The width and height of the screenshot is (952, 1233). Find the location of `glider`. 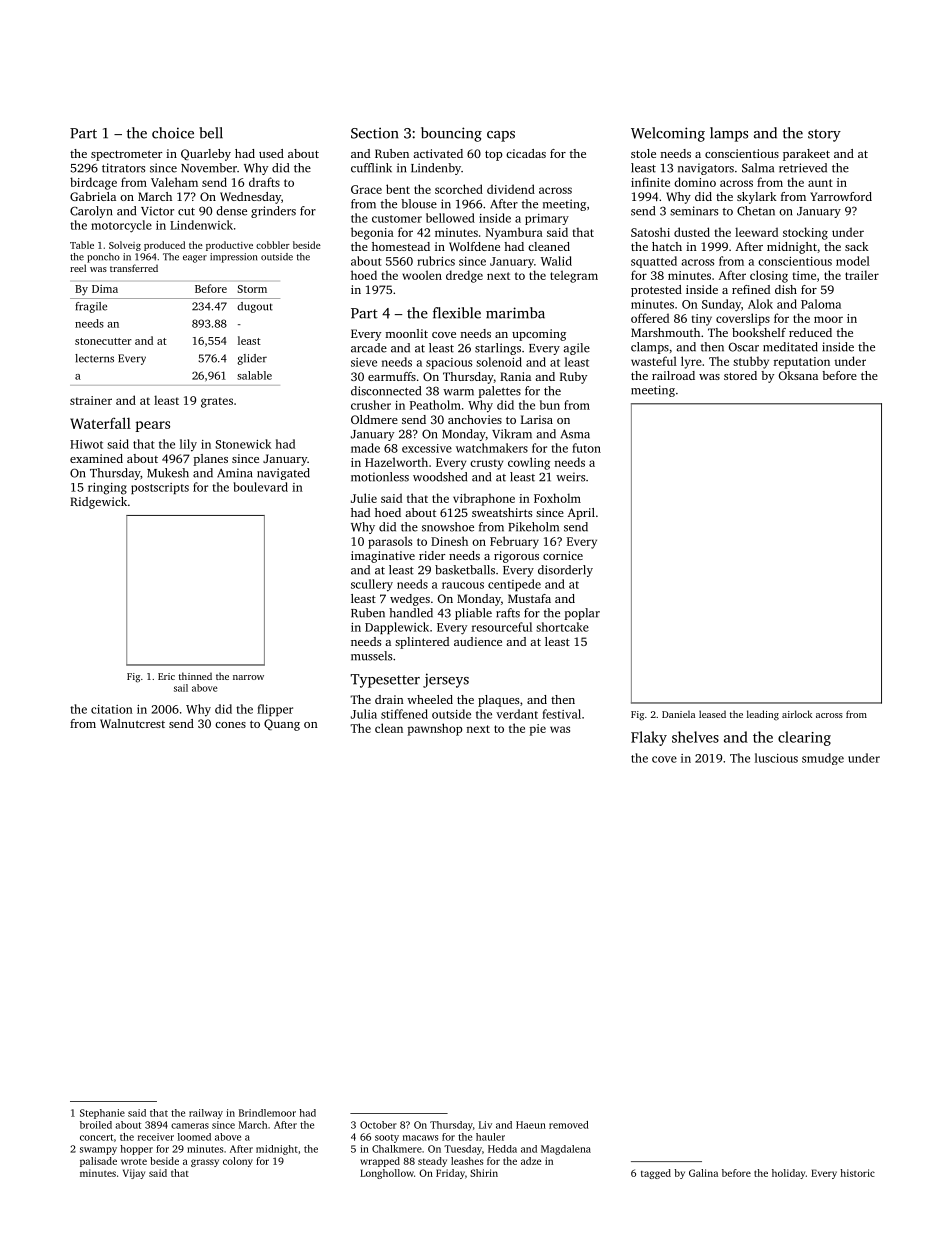

glider is located at coordinates (252, 359).
